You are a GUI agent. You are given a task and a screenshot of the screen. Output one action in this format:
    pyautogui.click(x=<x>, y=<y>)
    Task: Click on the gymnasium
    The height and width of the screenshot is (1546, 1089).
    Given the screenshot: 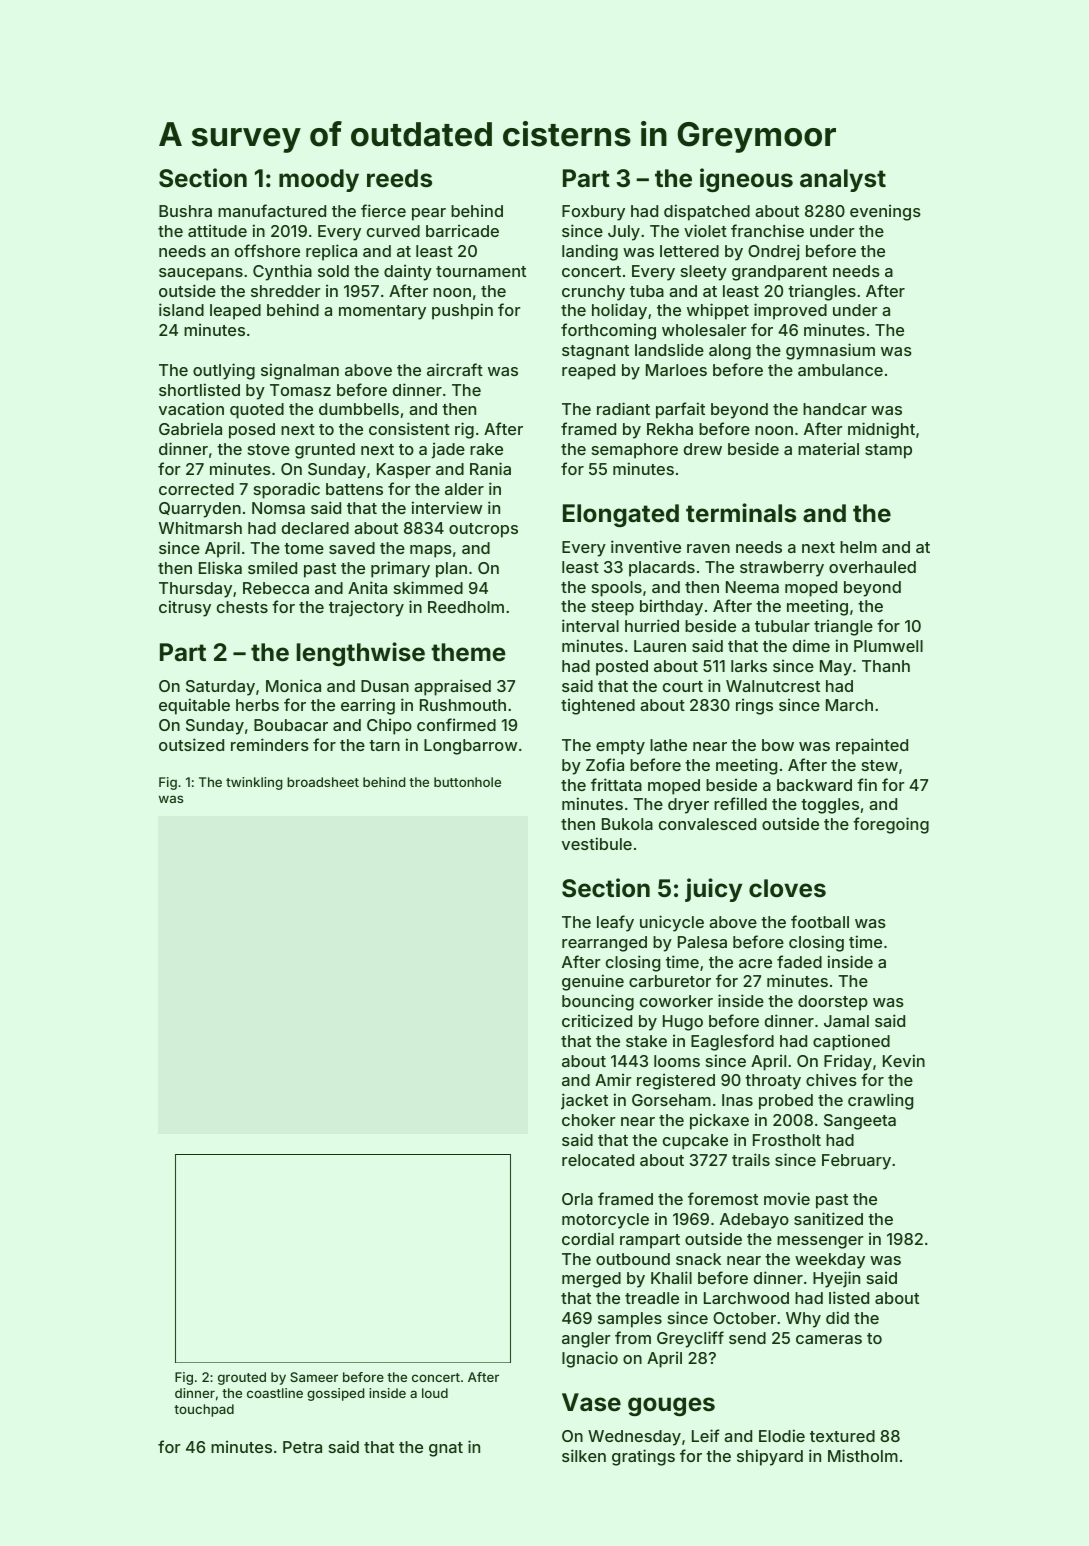 What is the action you would take?
    pyautogui.click(x=830, y=351)
